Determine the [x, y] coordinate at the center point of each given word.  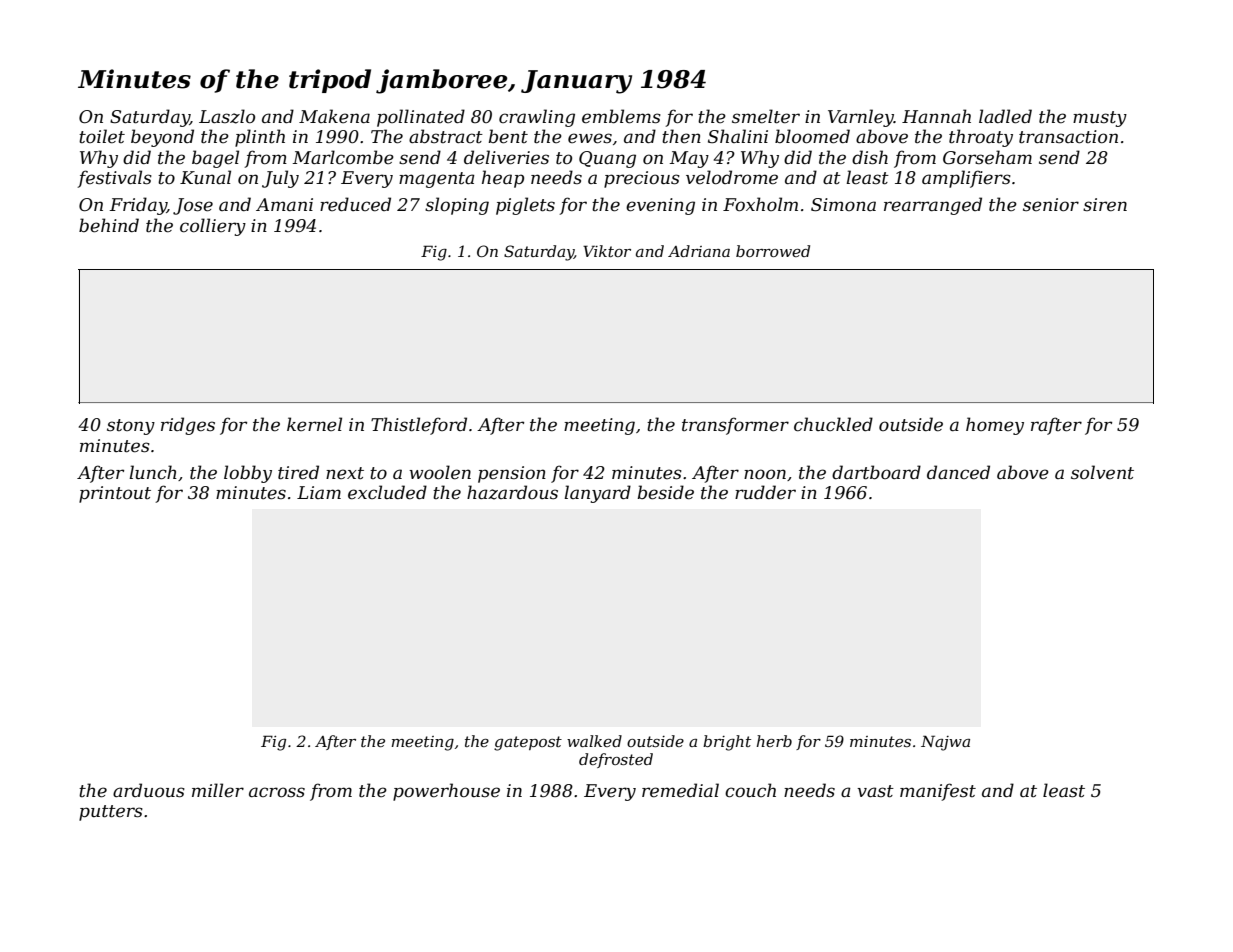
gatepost [528, 743]
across [277, 792]
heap [503, 179]
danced [958, 472]
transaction [1068, 137]
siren [1105, 205]
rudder [765, 492]
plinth [260, 138]
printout [115, 494]
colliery [213, 227]
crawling [537, 118]
